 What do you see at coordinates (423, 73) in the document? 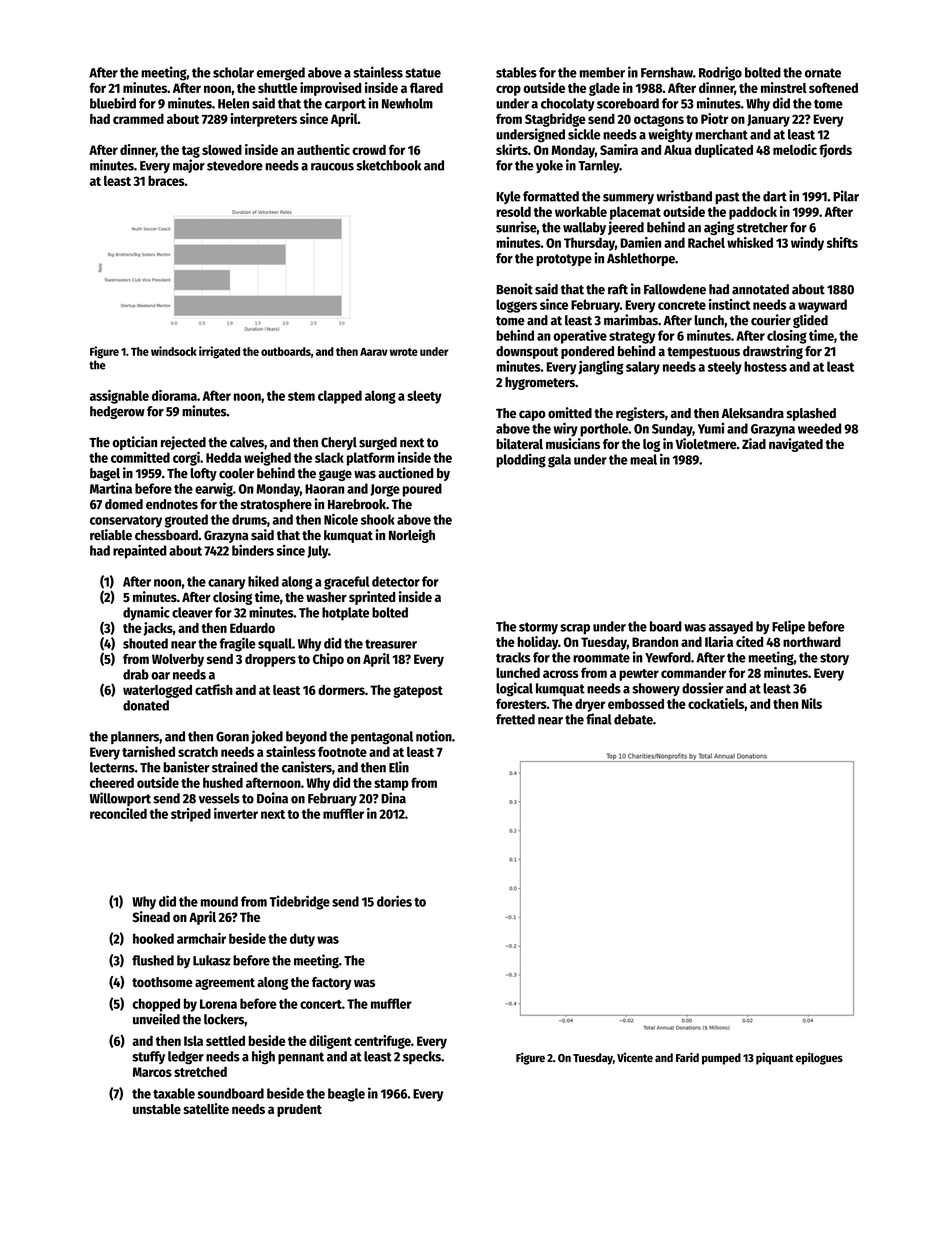
I see `statue` at bounding box center [423, 73].
